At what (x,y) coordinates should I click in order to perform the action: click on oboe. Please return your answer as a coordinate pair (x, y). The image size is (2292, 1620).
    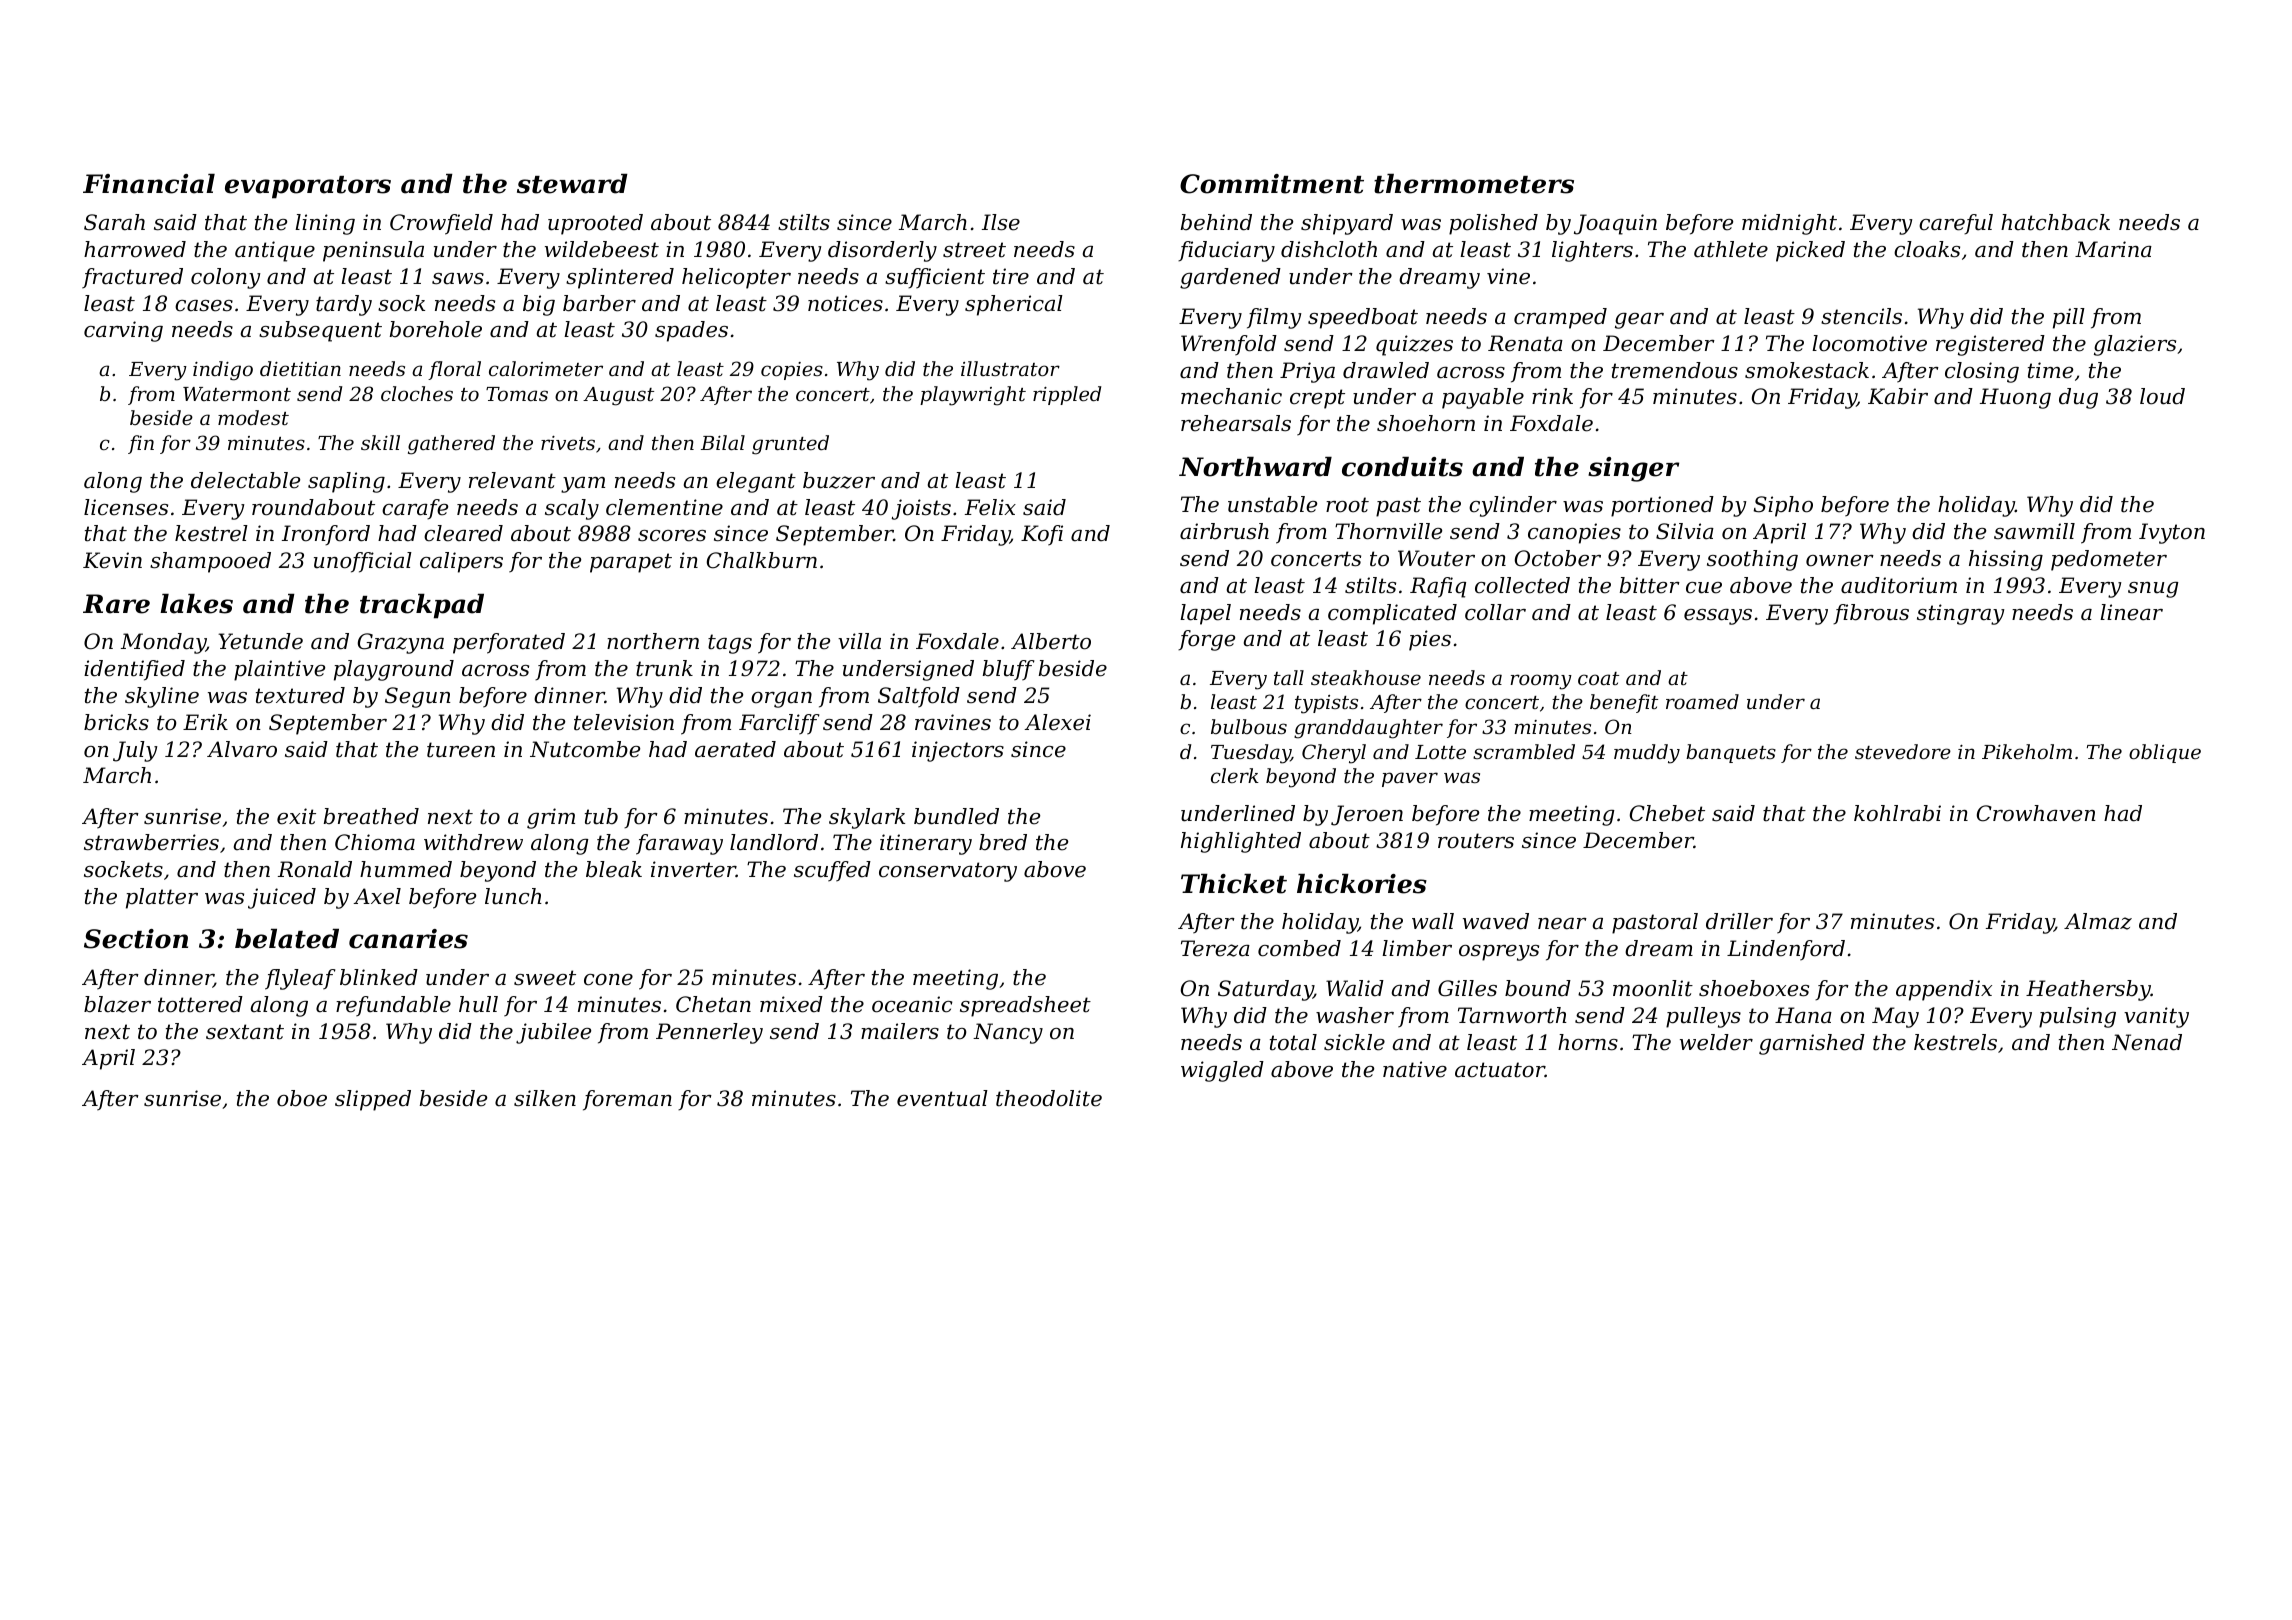
    Looking at the image, I should click on (302, 1098).
